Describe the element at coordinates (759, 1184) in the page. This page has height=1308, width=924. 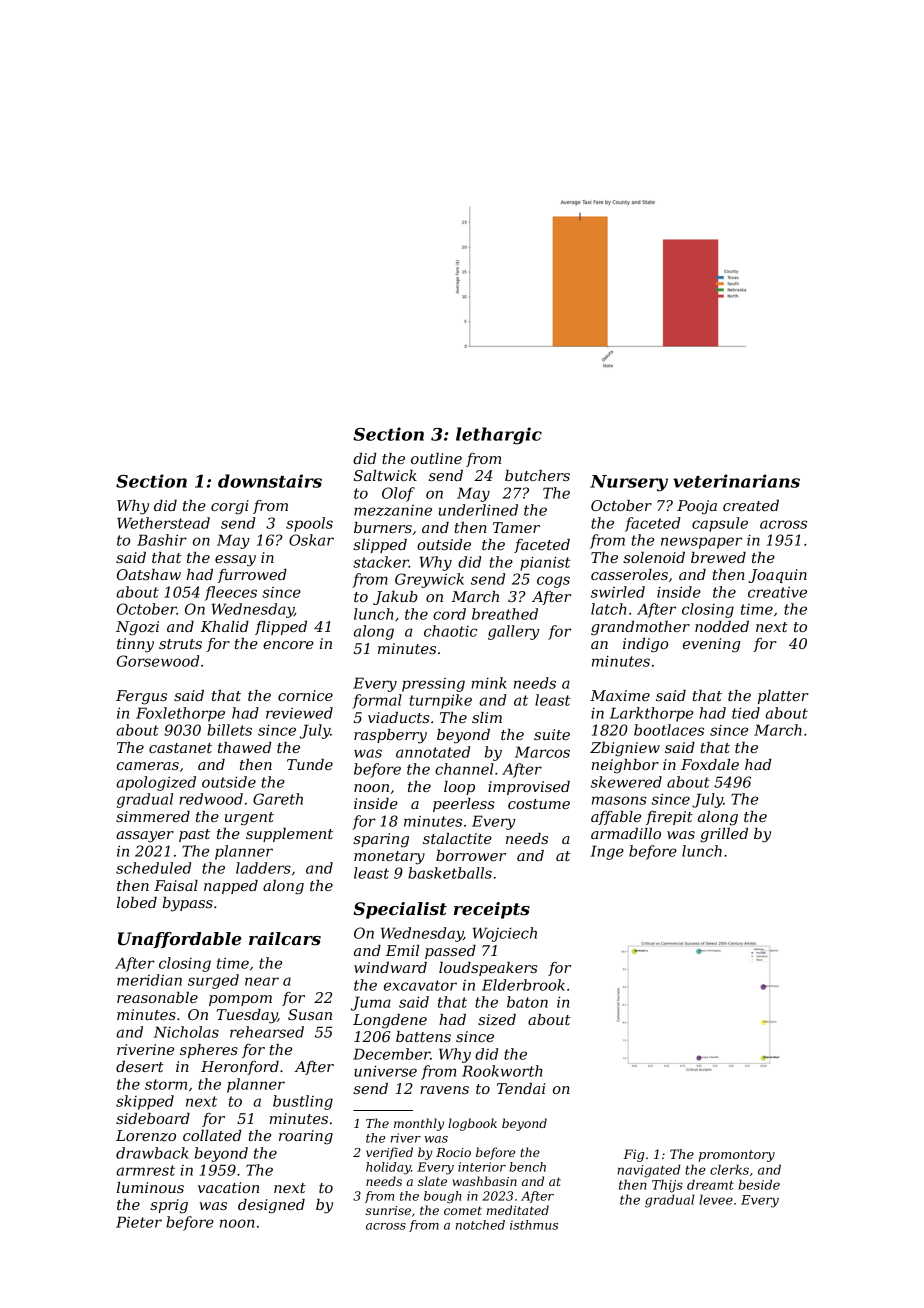
I see `beside` at that location.
